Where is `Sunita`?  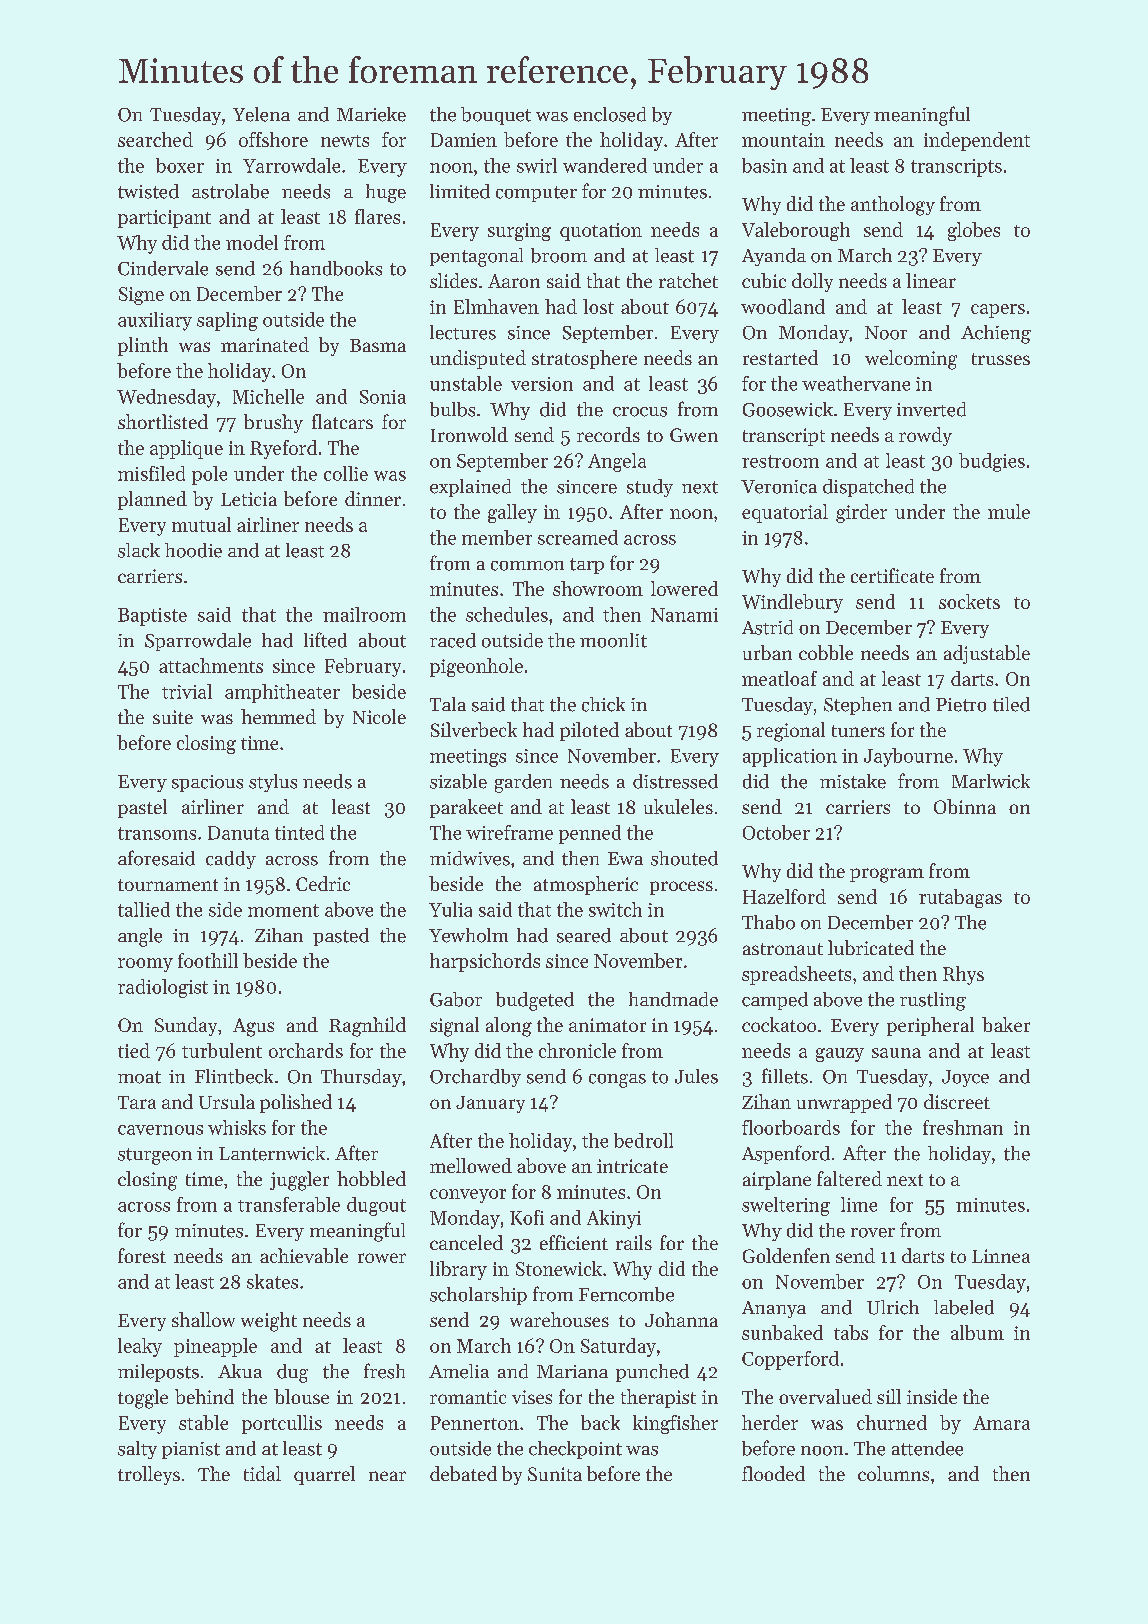
Sunita is located at coordinates (555, 1474).
